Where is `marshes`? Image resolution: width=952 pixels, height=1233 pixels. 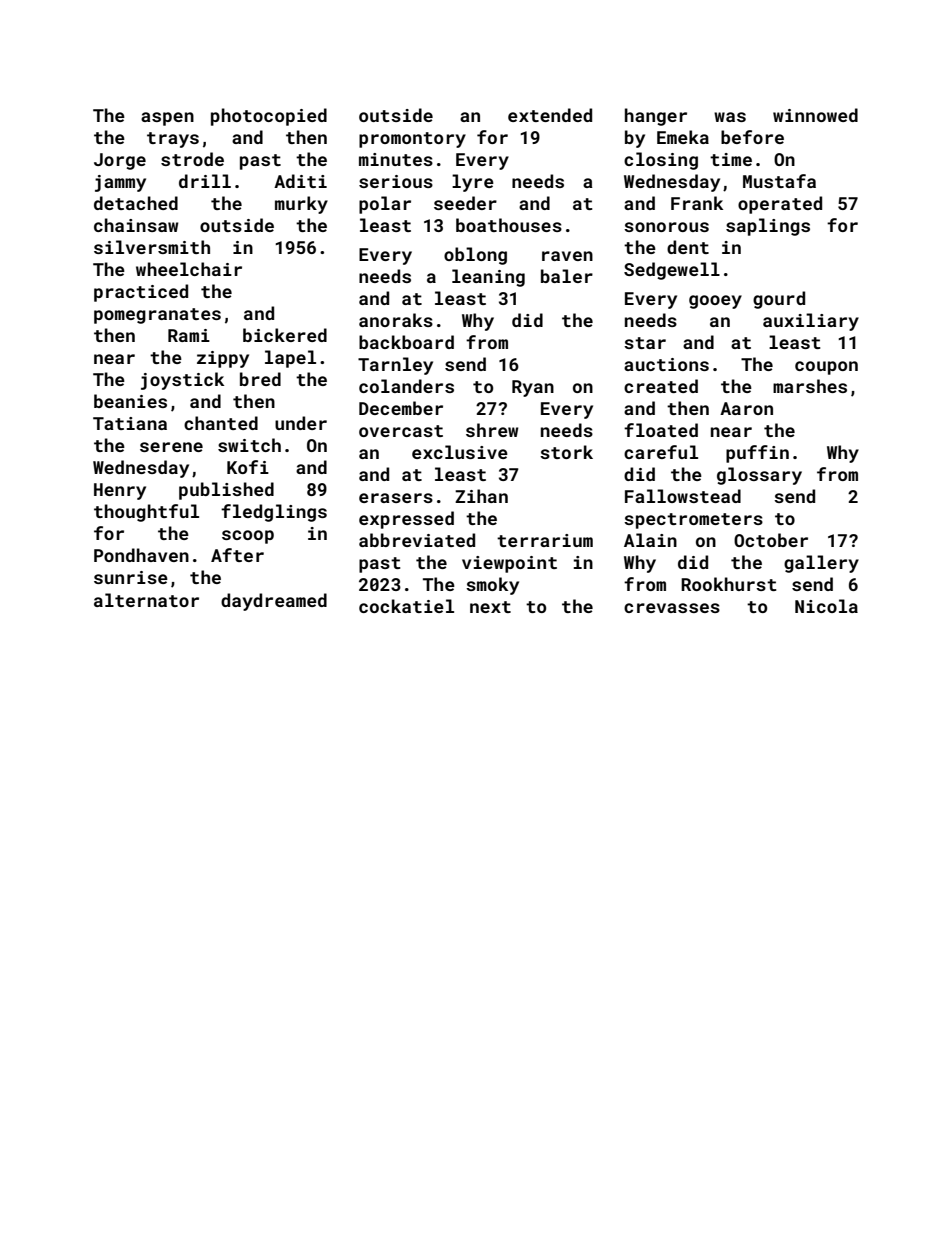
marshes is located at coordinates (810, 386).
